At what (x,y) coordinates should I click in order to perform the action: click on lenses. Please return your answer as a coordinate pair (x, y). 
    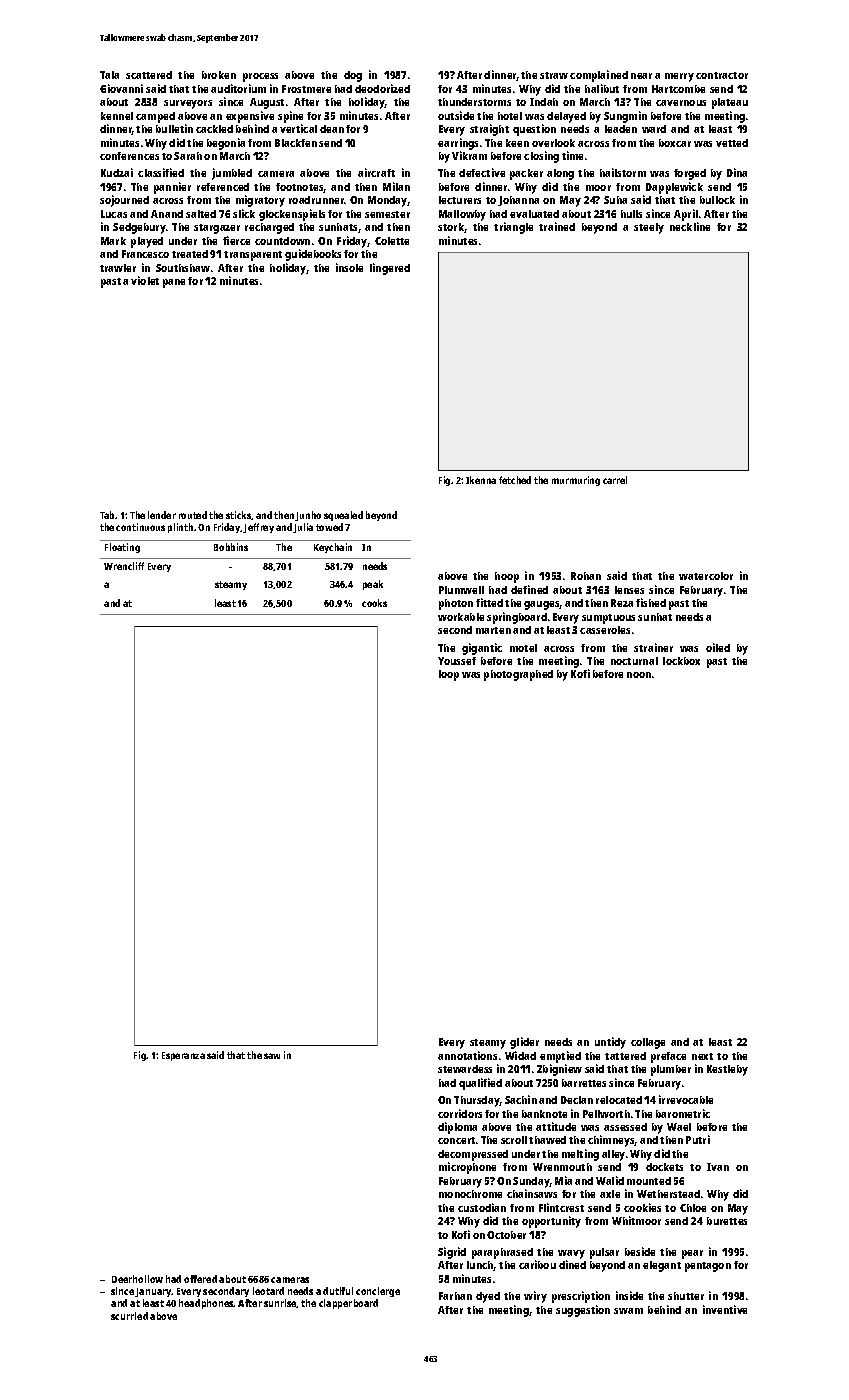
    Looking at the image, I should click on (629, 590).
